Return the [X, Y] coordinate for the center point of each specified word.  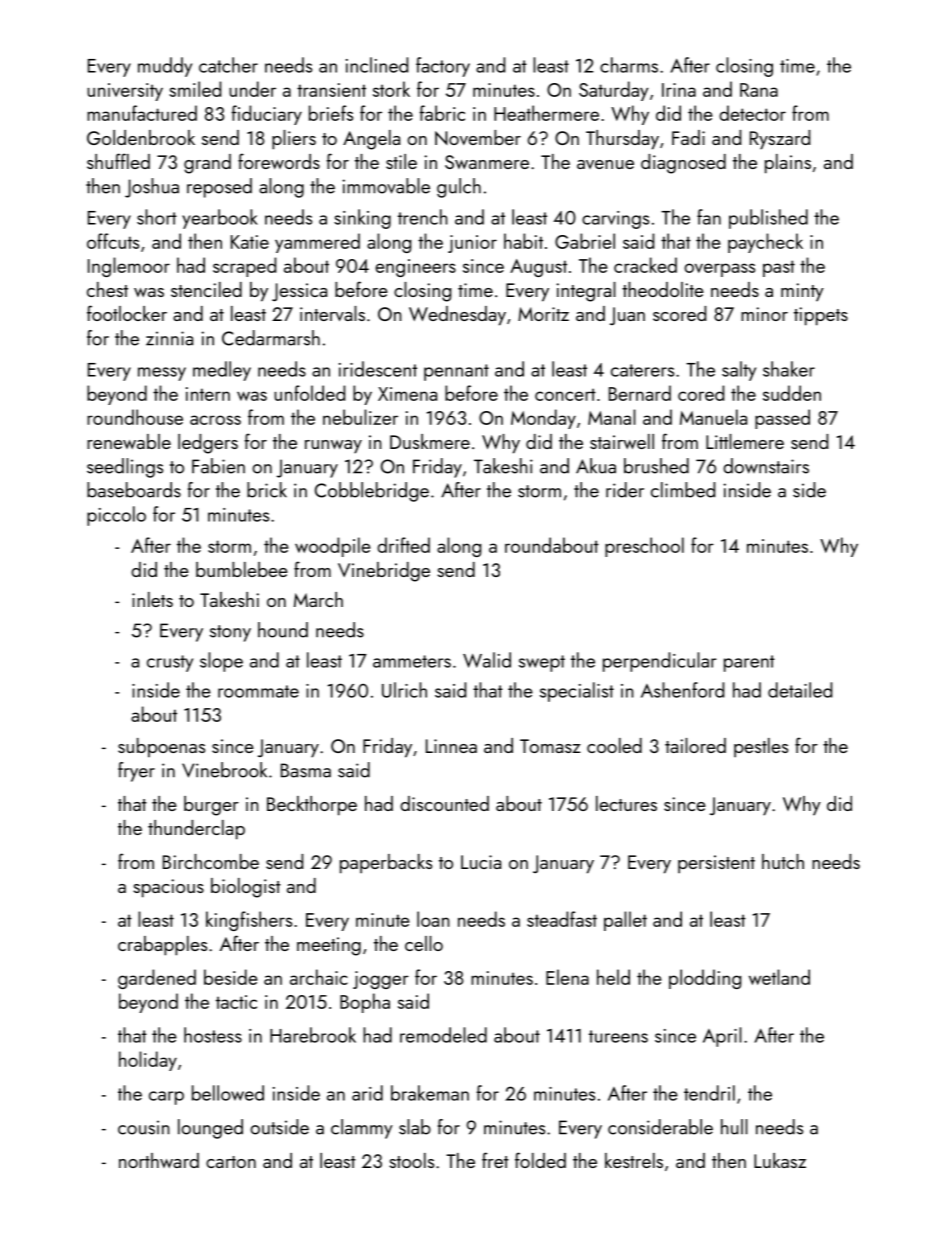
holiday [148, 1061]
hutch [783, 861]
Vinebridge [384, 572]
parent [749, 663]
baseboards [134, 490]
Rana [759, 90]
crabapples [162, 946]
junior [472, 244]
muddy [165, 67]
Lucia [481, 862]
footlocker [127, 313]
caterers [642, 370]
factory [443, 67]
